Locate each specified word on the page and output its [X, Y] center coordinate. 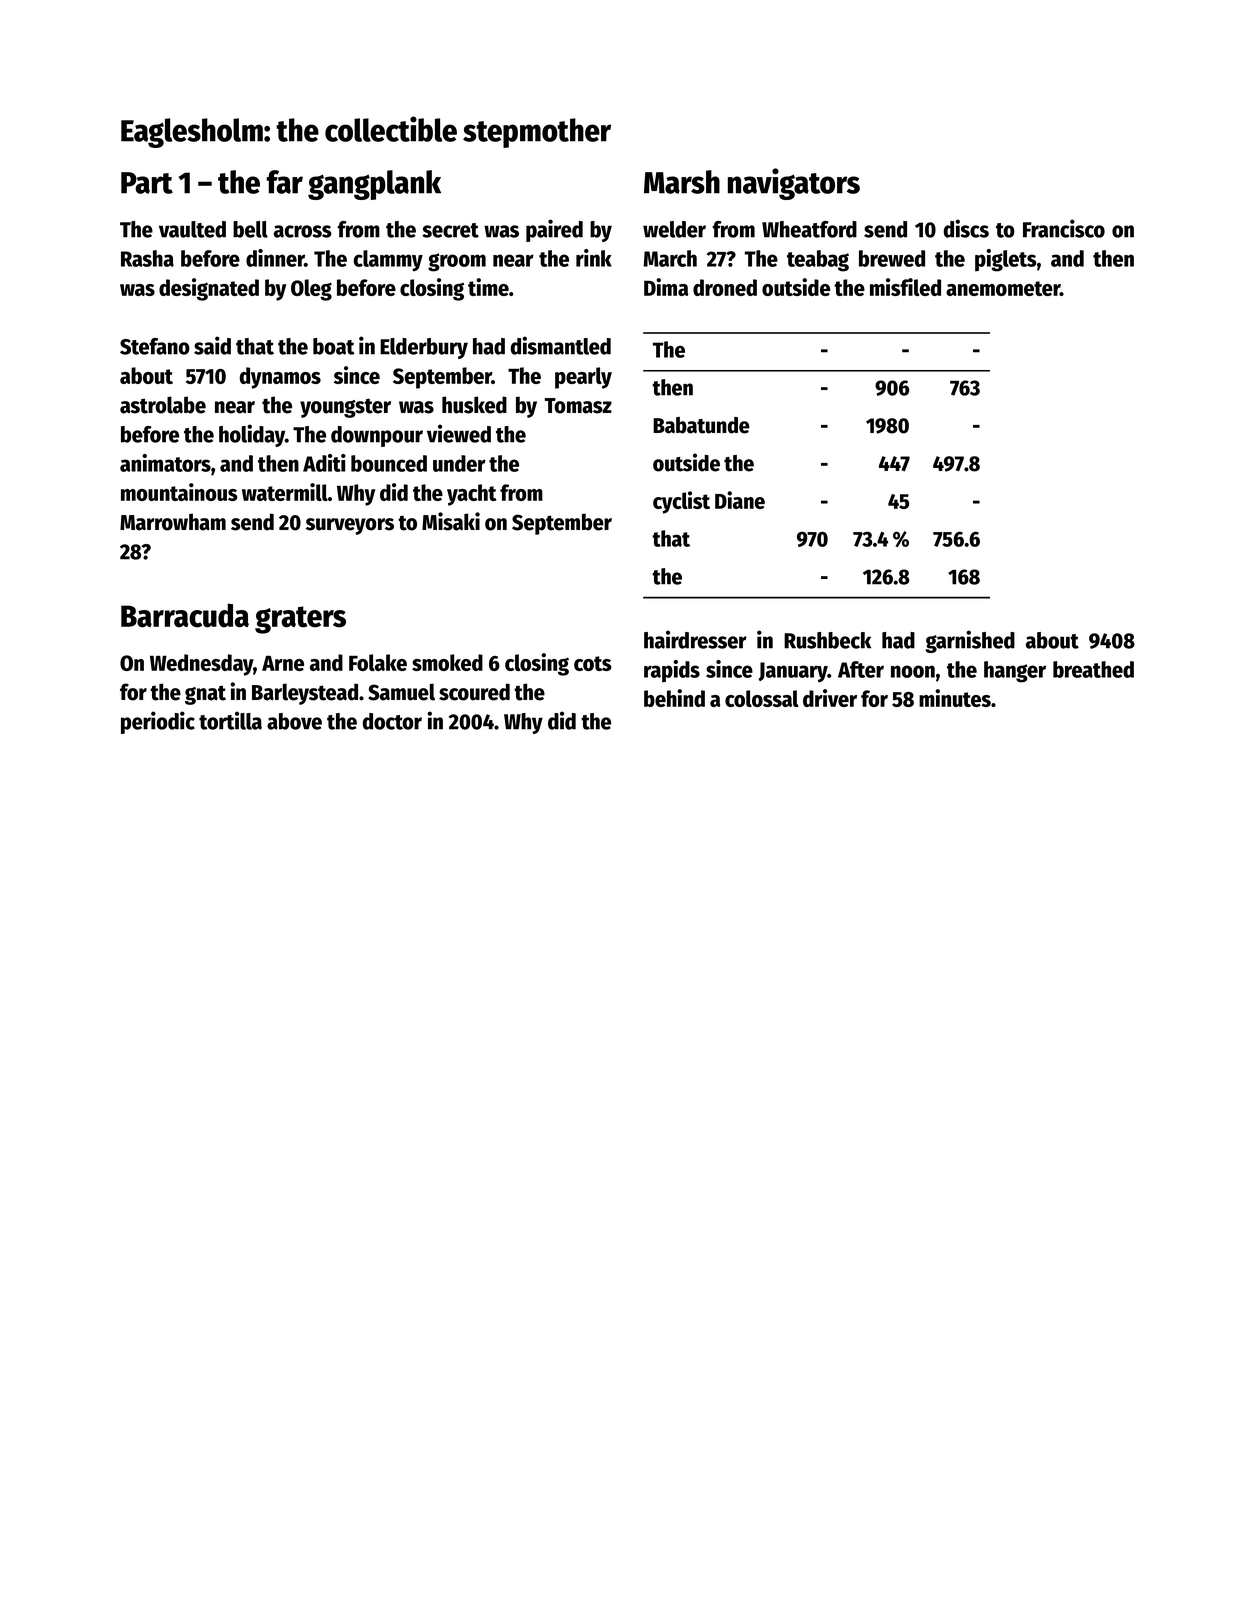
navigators [794, 184]
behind [674, 698]
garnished [970, 641]
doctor [392, 721]
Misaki [451, 521]
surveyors [350, 526]
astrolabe [163, 405]
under [459, 463]
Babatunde [701, 425]
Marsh [682, 182]
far [285, 182]
